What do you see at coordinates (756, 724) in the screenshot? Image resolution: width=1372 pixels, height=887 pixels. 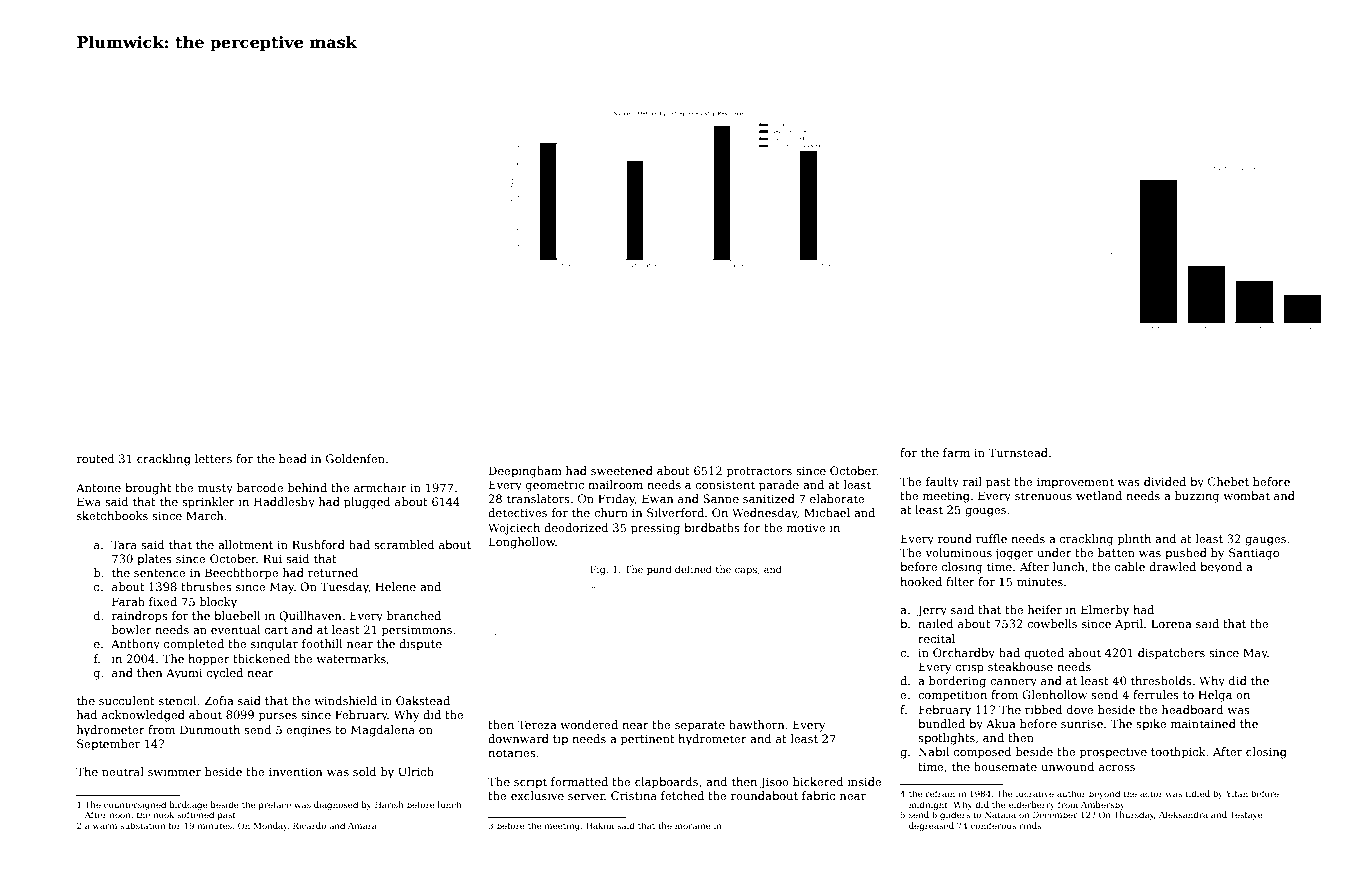 I see `hawthorn` at bounding box center [756, 724].
